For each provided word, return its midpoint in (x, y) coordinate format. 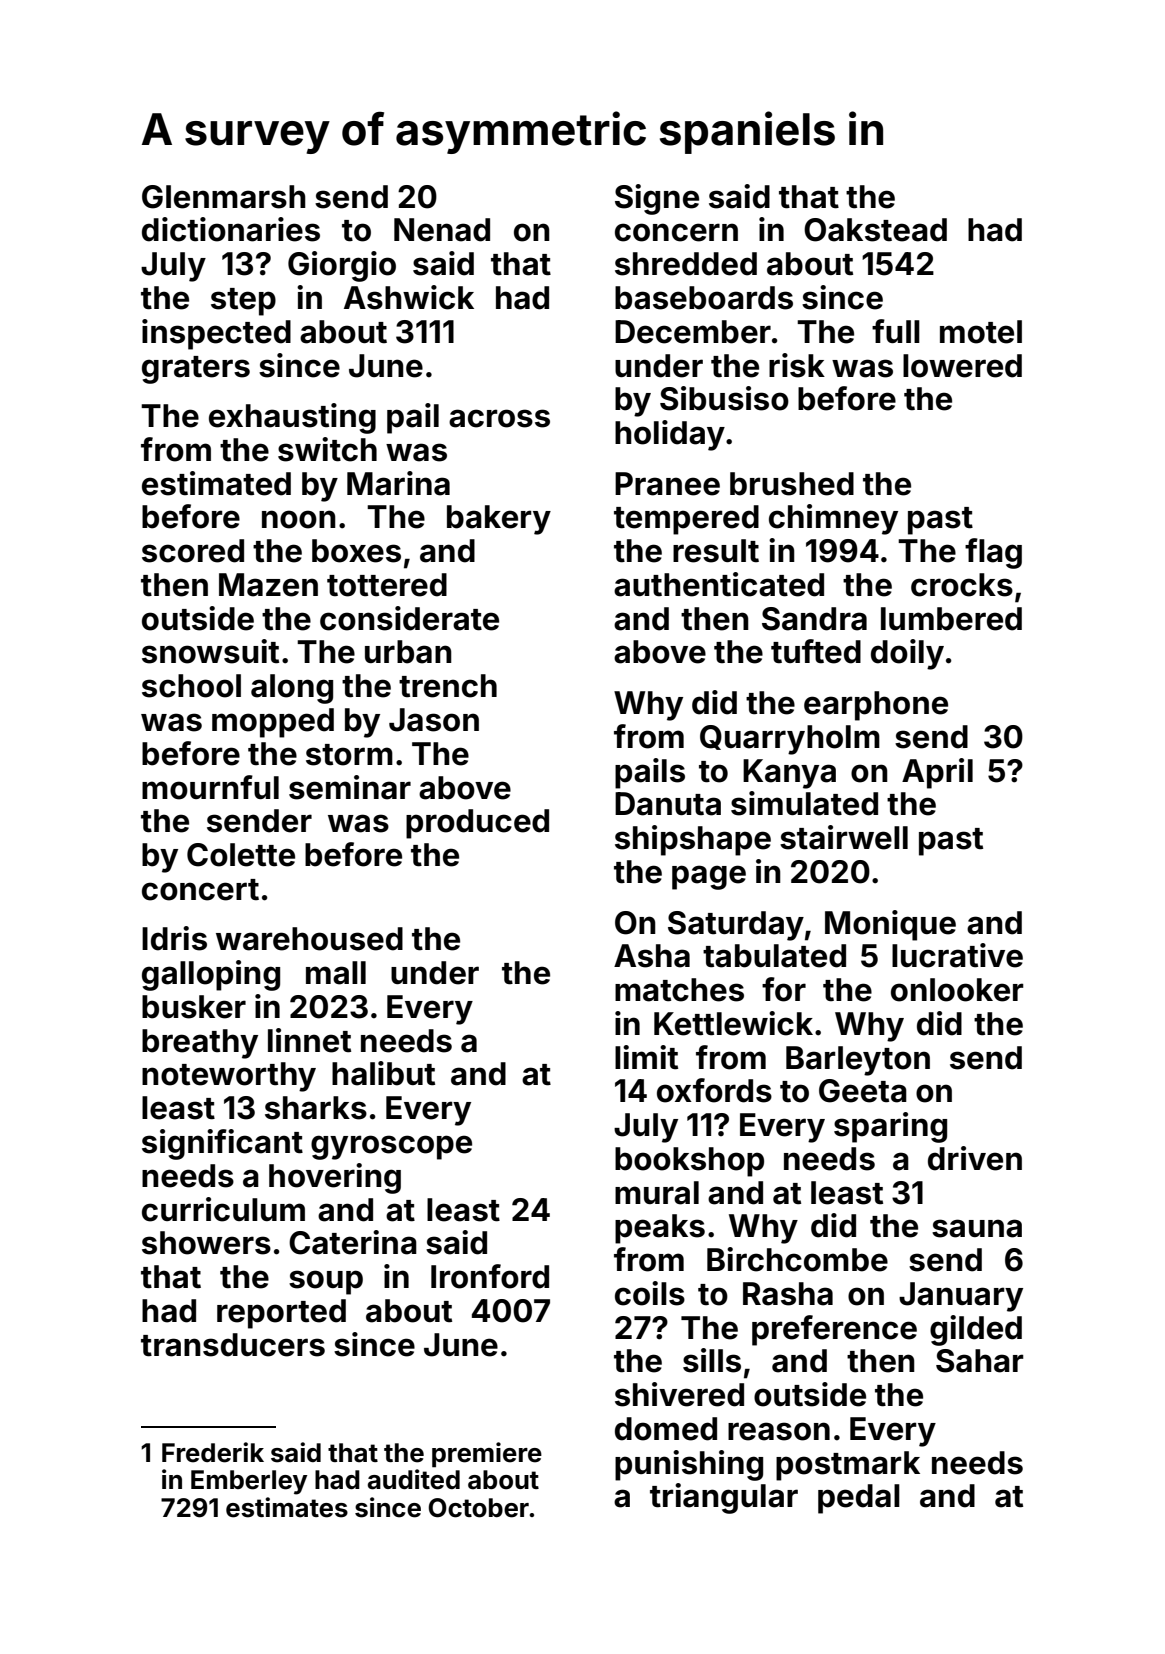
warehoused (309, 939)
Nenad (442, 230)
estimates (287, 1507)
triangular (724, 1498)
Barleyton (858, 1061)
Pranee (667, 484)
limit (646, 1057)
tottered (387, 585)
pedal (859, 1499)
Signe (657, 199)
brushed (792, 484)
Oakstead (875, 230)
